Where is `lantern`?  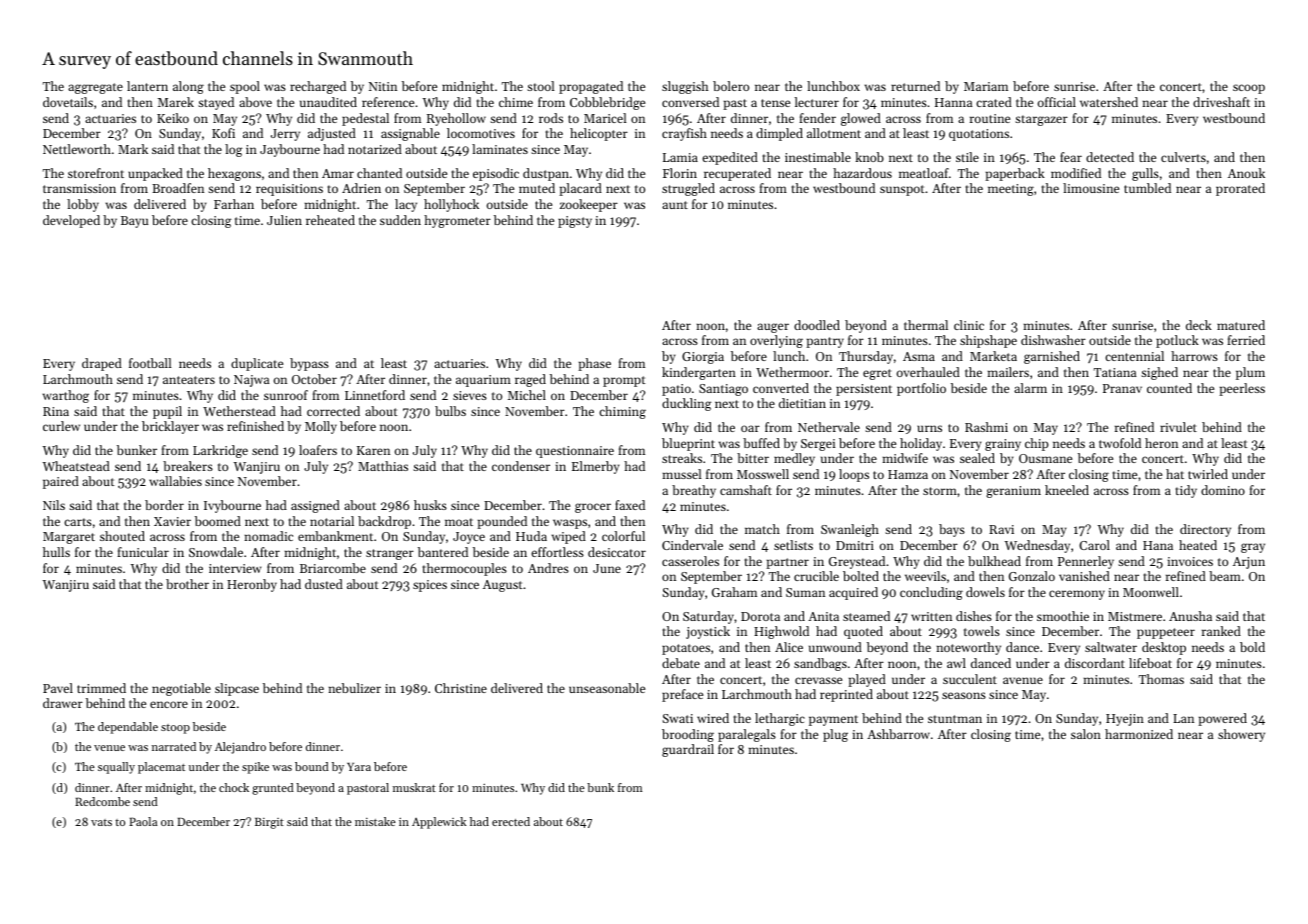
lantern is located at coordinates (147, 86).
